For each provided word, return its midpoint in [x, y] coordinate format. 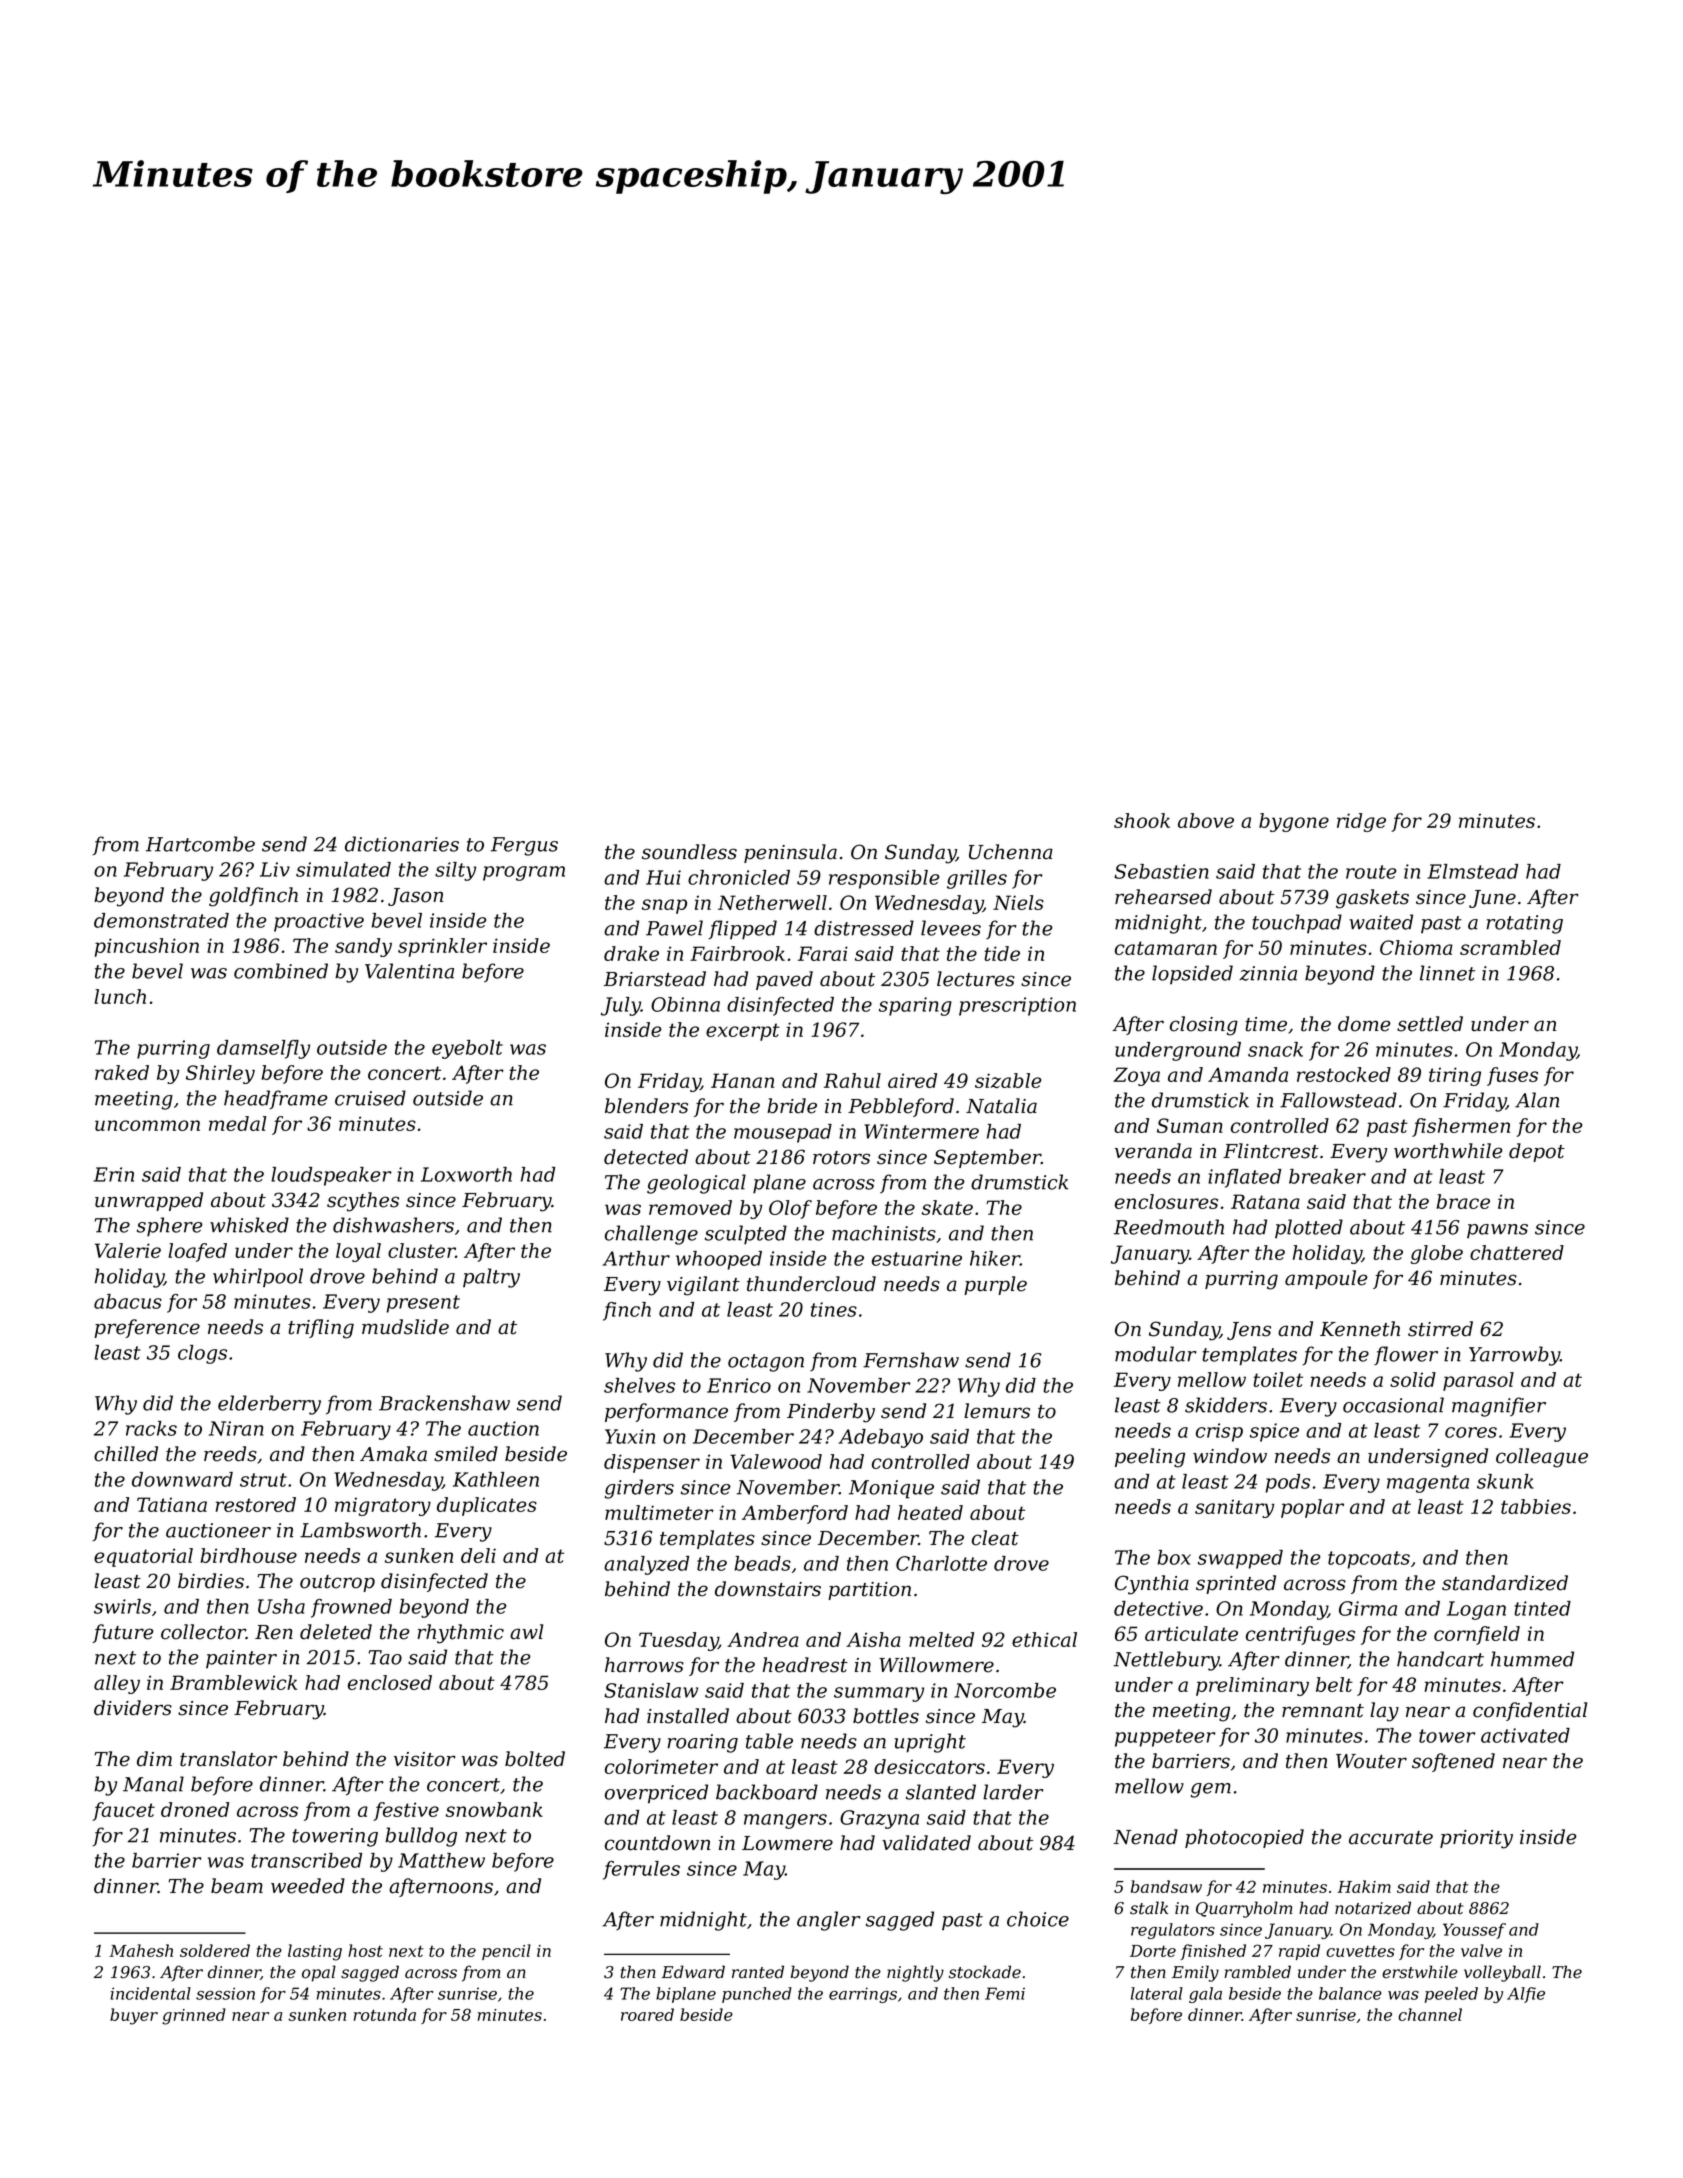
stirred [1440, 1329]
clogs [202, 1354]
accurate [1391, 1838]
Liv [275, 869]
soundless [689, 852]
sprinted [1236, 1584]
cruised [370, 1098]
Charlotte [941, 1563]
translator [228, 1759]
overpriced [656, 1794]
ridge [1361, 822]
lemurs [997, 1411]
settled [1430, 1024]
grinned [194, 2016]
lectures [976, 979]
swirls [122, 1606]
